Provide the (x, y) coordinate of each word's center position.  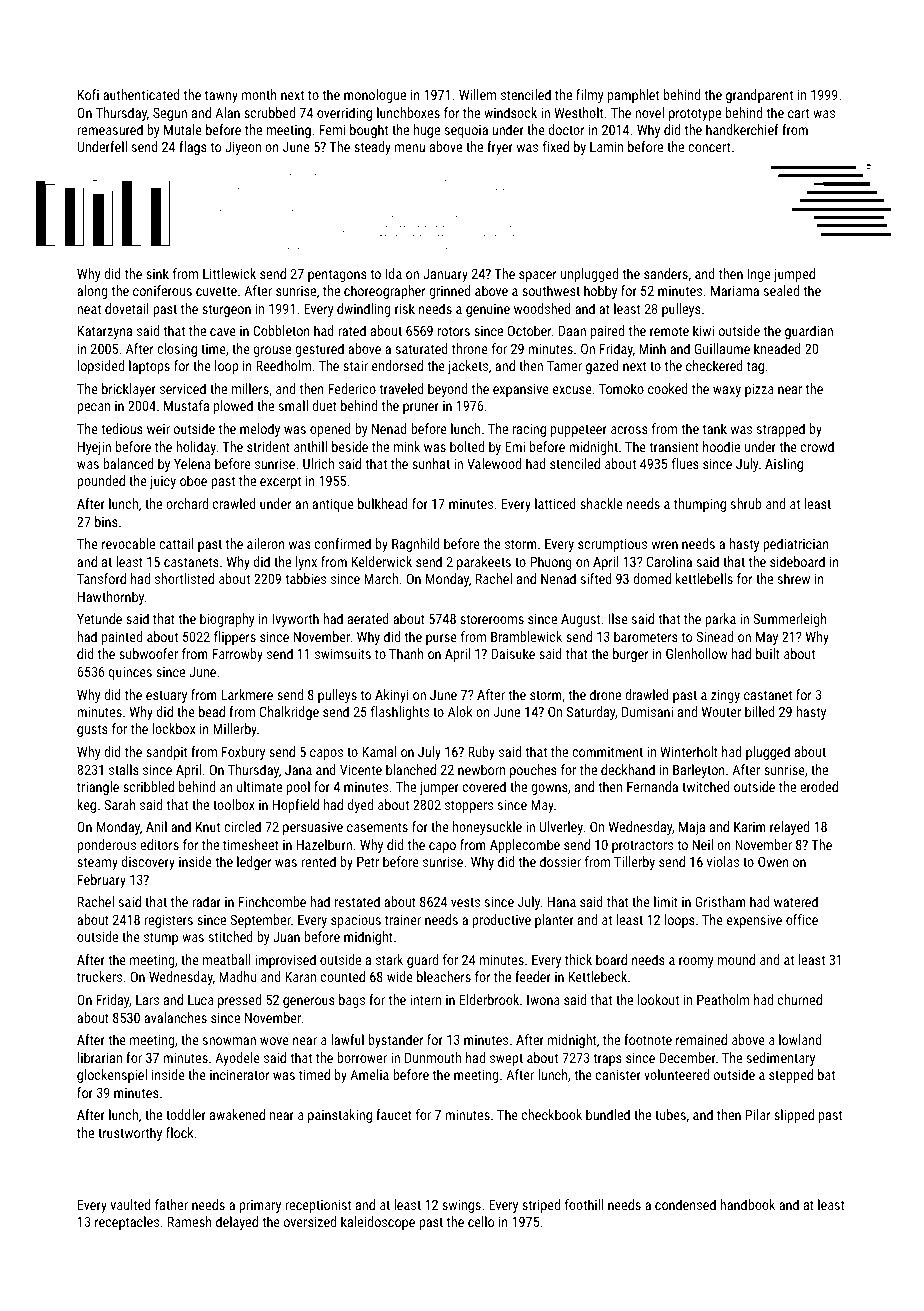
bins (106, 521)
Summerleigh (790, 620)
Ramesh (190, 1221)
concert (709, 147)
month (259, 94)
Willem (477, 94)
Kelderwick (382, 561)
